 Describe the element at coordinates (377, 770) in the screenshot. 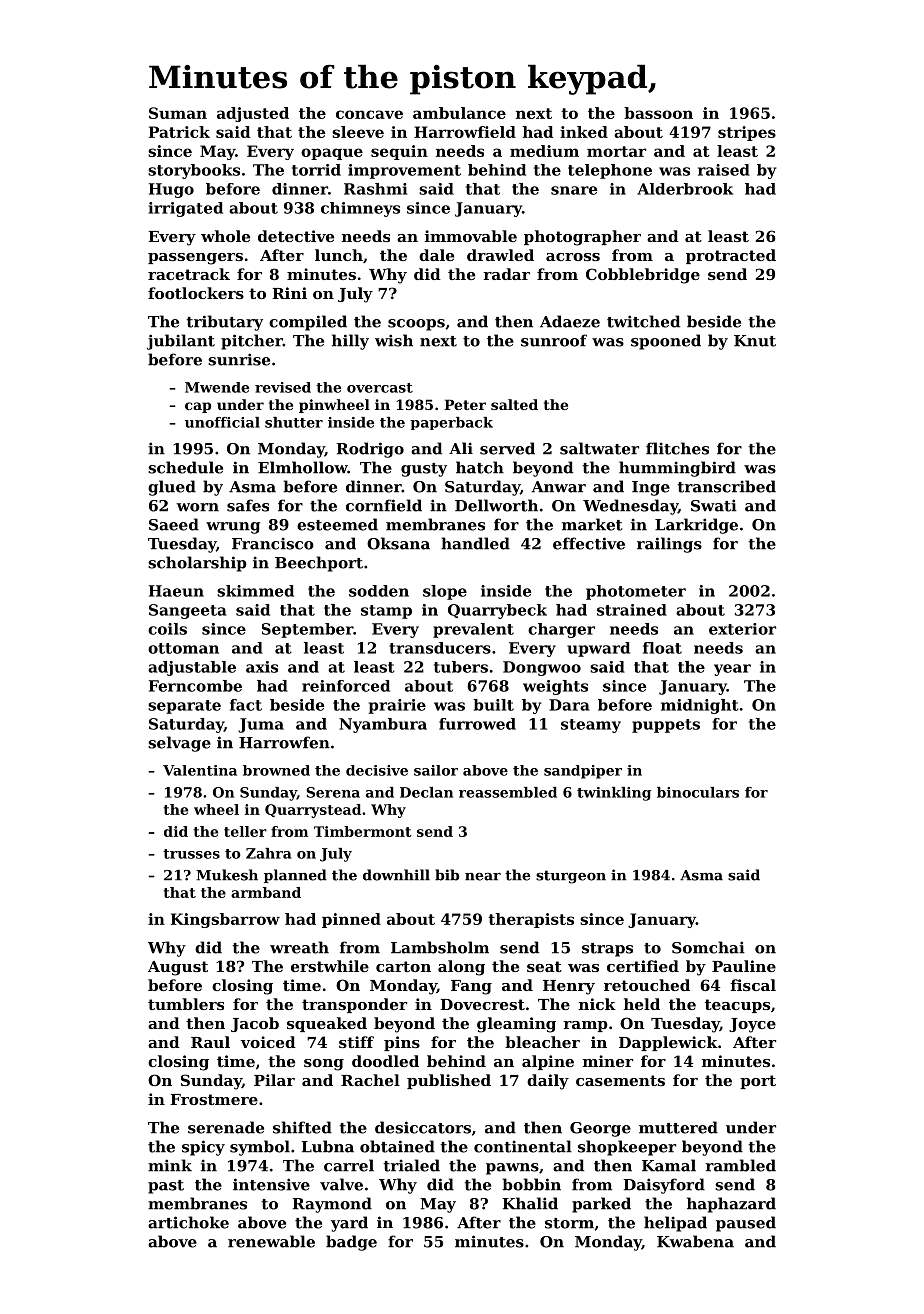

I see `decisive` at that location.
